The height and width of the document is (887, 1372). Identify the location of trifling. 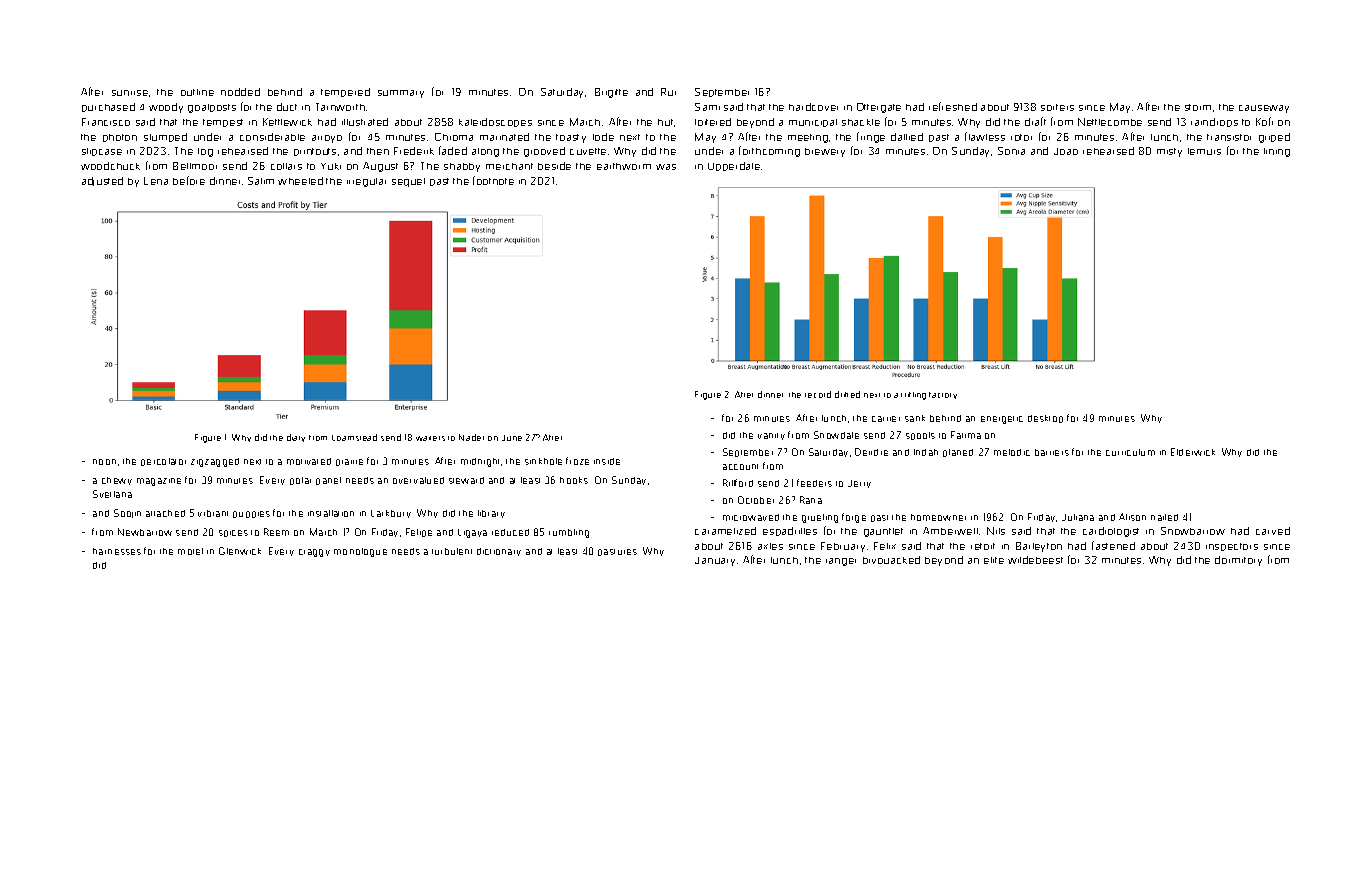
(913, 396).
